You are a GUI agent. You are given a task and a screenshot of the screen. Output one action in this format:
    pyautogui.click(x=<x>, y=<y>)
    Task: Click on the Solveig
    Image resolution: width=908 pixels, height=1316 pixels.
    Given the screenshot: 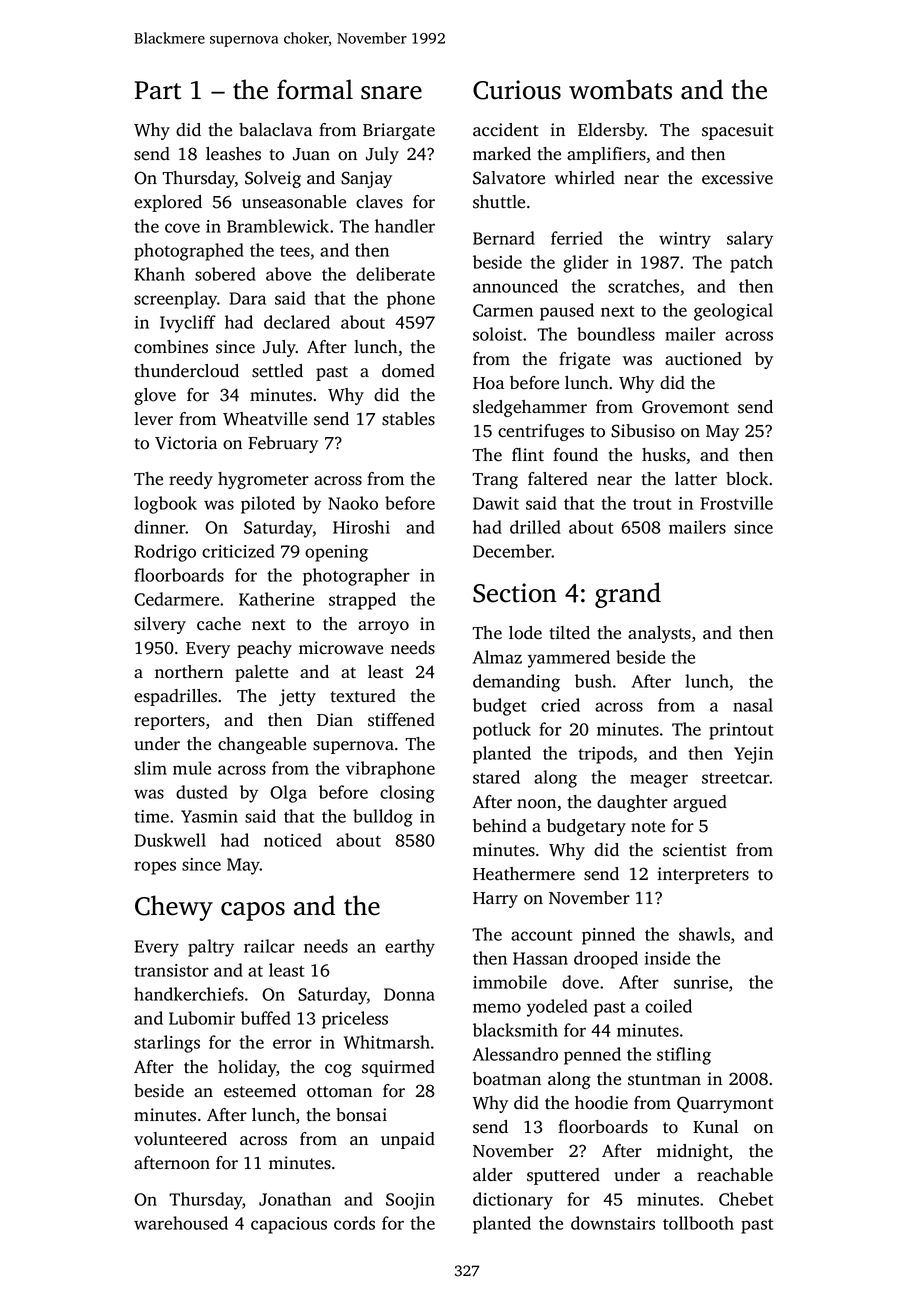 What is the action you would take?
    pyautogui.click(x=273, y=179)
